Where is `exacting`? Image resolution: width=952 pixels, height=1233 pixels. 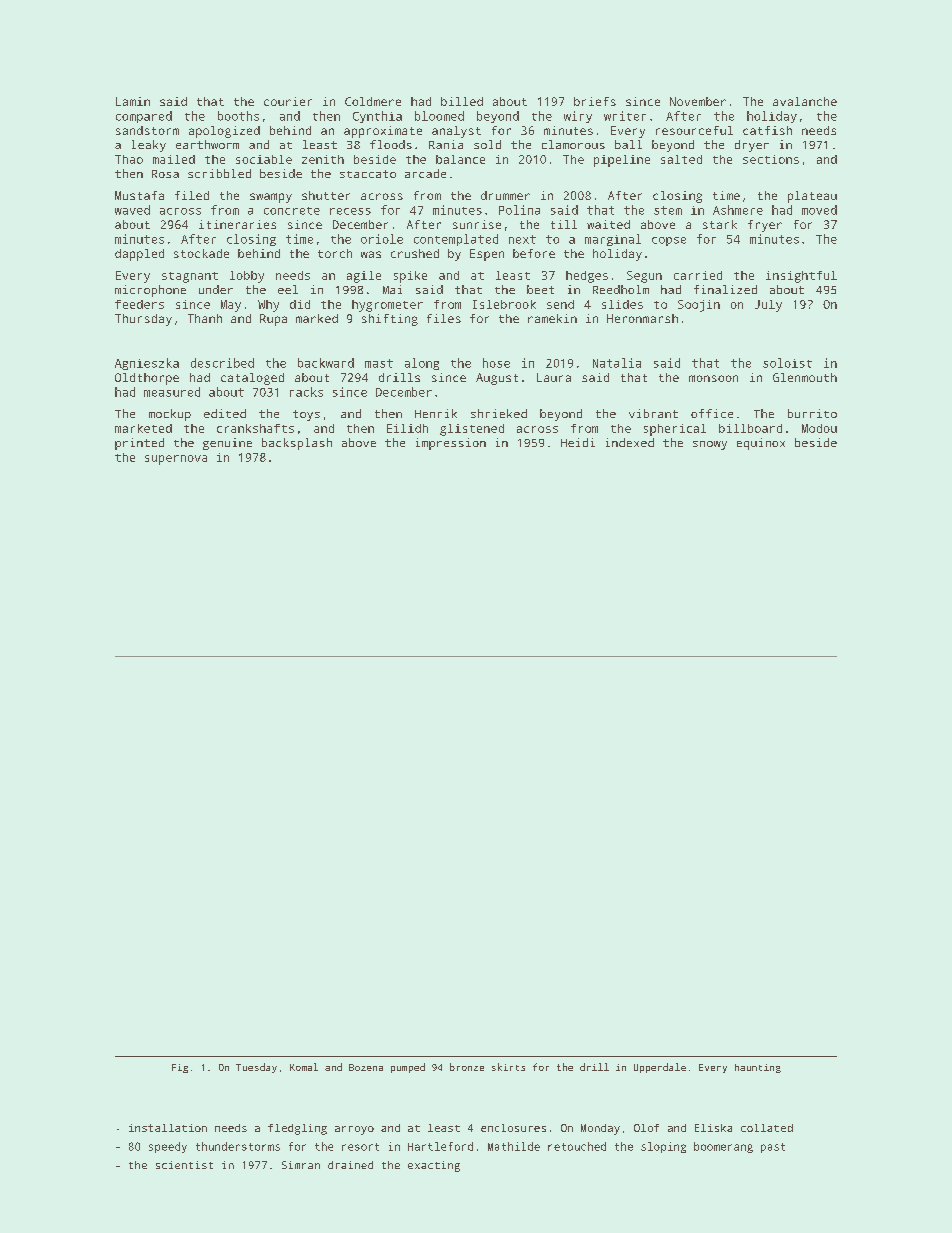 exacting is located at coordinates (434, 1166).
